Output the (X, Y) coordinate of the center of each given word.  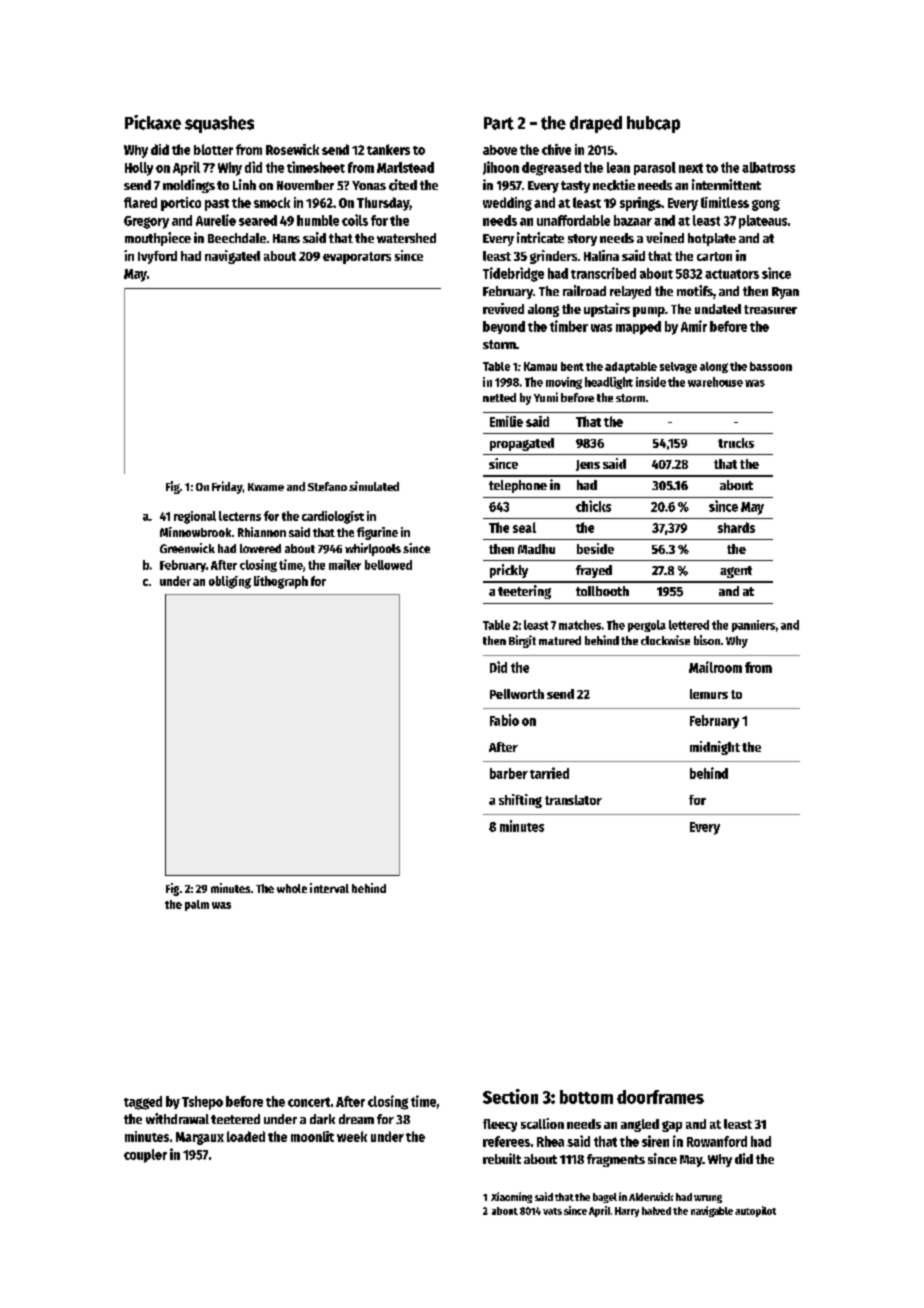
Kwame (266, 487)
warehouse (715, 382)
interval (329, 888)
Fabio (504, 720)
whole (292, 888)
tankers (388, 149)
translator (573, 800)
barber (509, 773)
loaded (246, 1136)
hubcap (653, 124)
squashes (219, 124)
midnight (715, 748)
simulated (374, 486)
